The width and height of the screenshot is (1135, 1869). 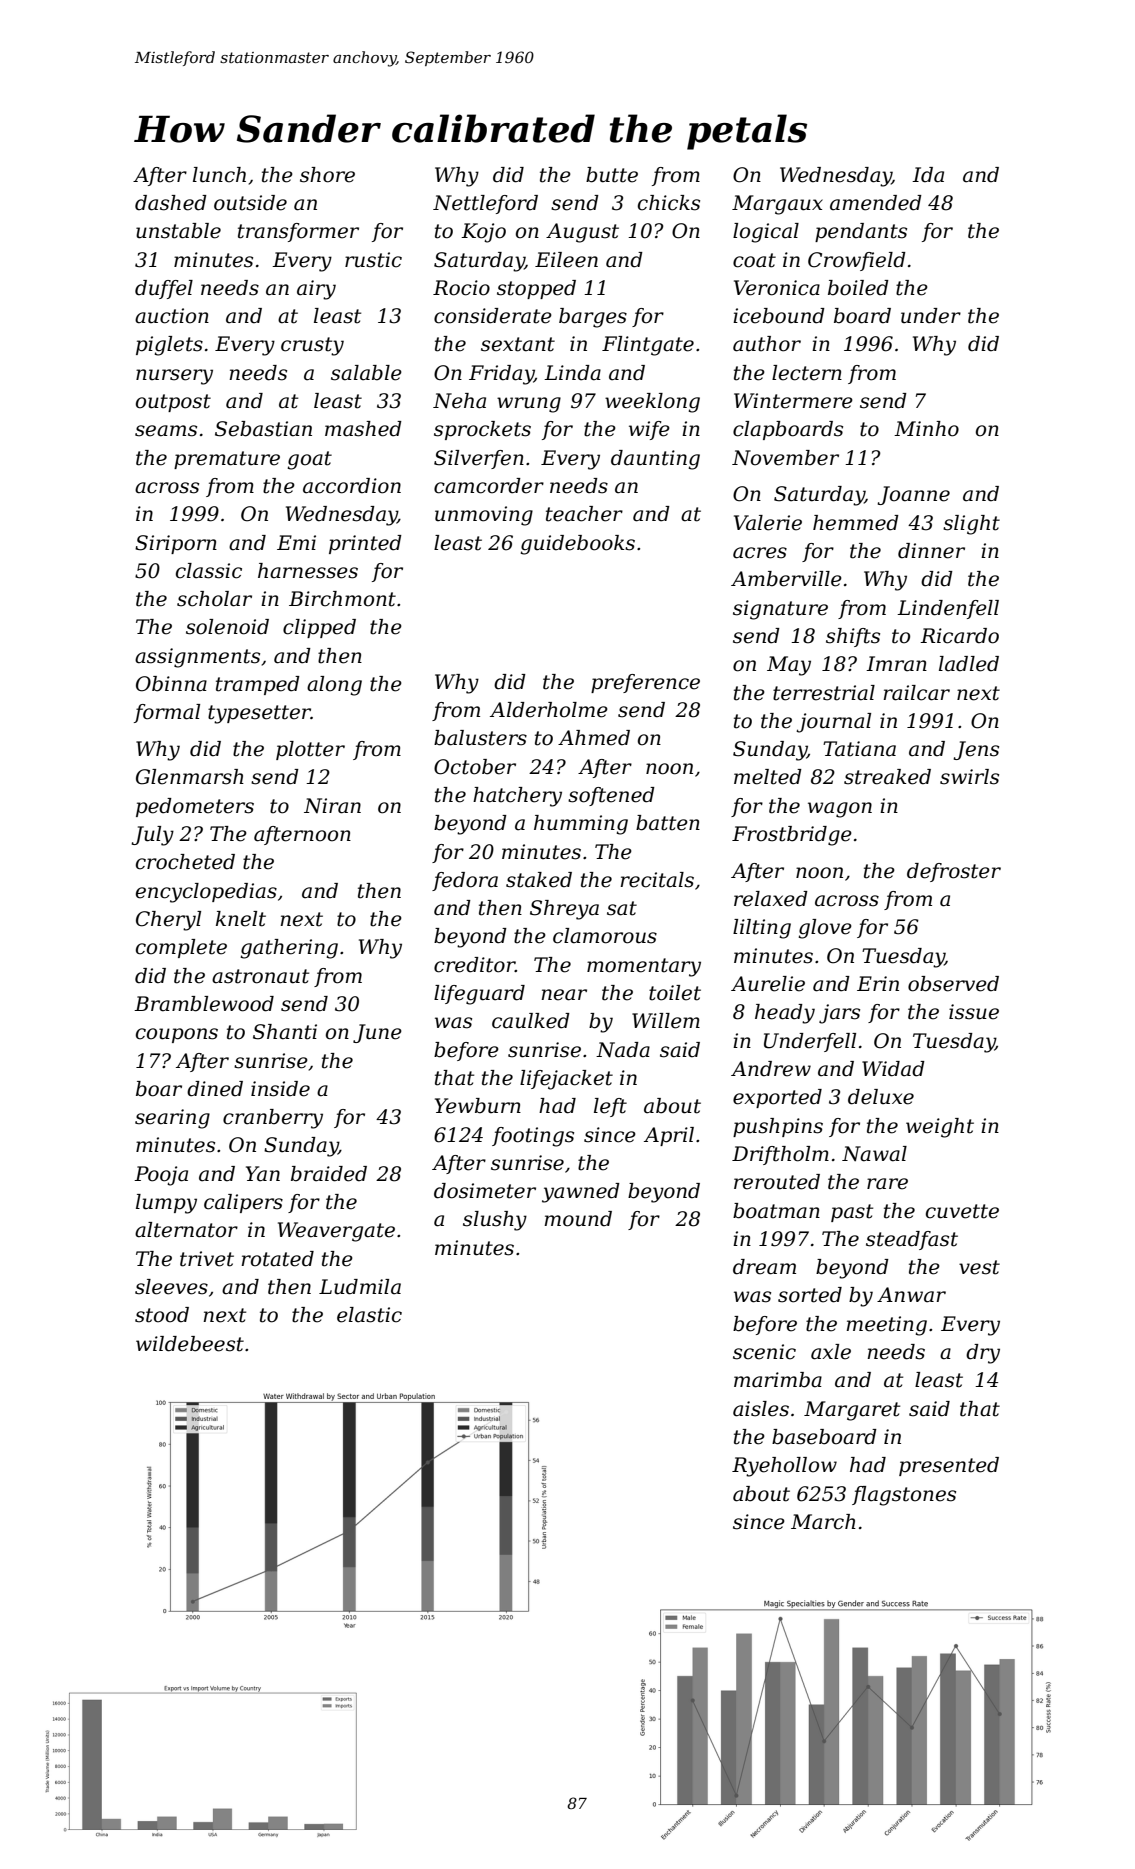 I want to click on dinner, so click(x=931, y=551).
